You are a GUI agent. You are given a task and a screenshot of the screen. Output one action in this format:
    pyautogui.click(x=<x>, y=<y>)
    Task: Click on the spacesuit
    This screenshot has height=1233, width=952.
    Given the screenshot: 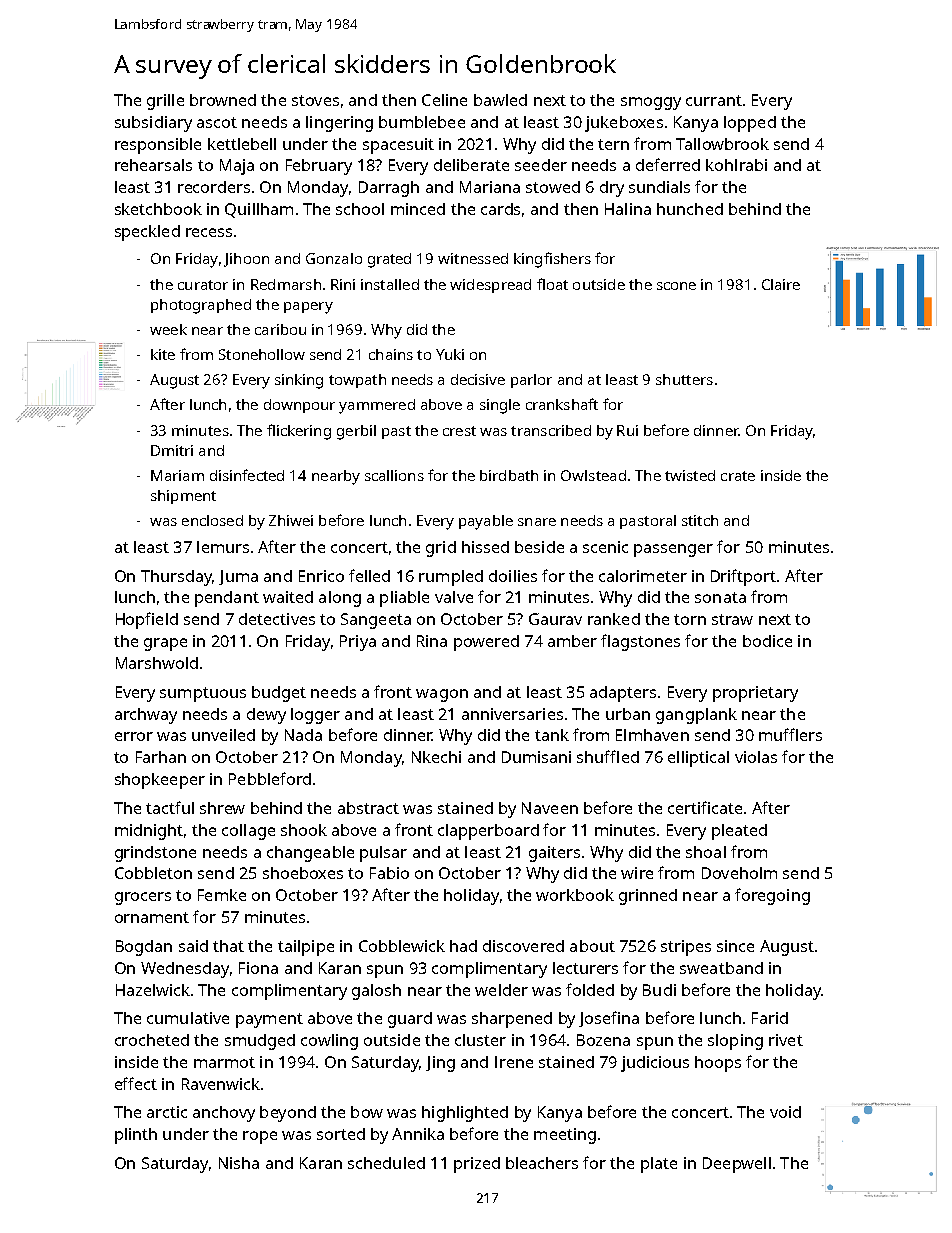 What is the action you would take?
    pyautogui.click(x=398, y=146)
